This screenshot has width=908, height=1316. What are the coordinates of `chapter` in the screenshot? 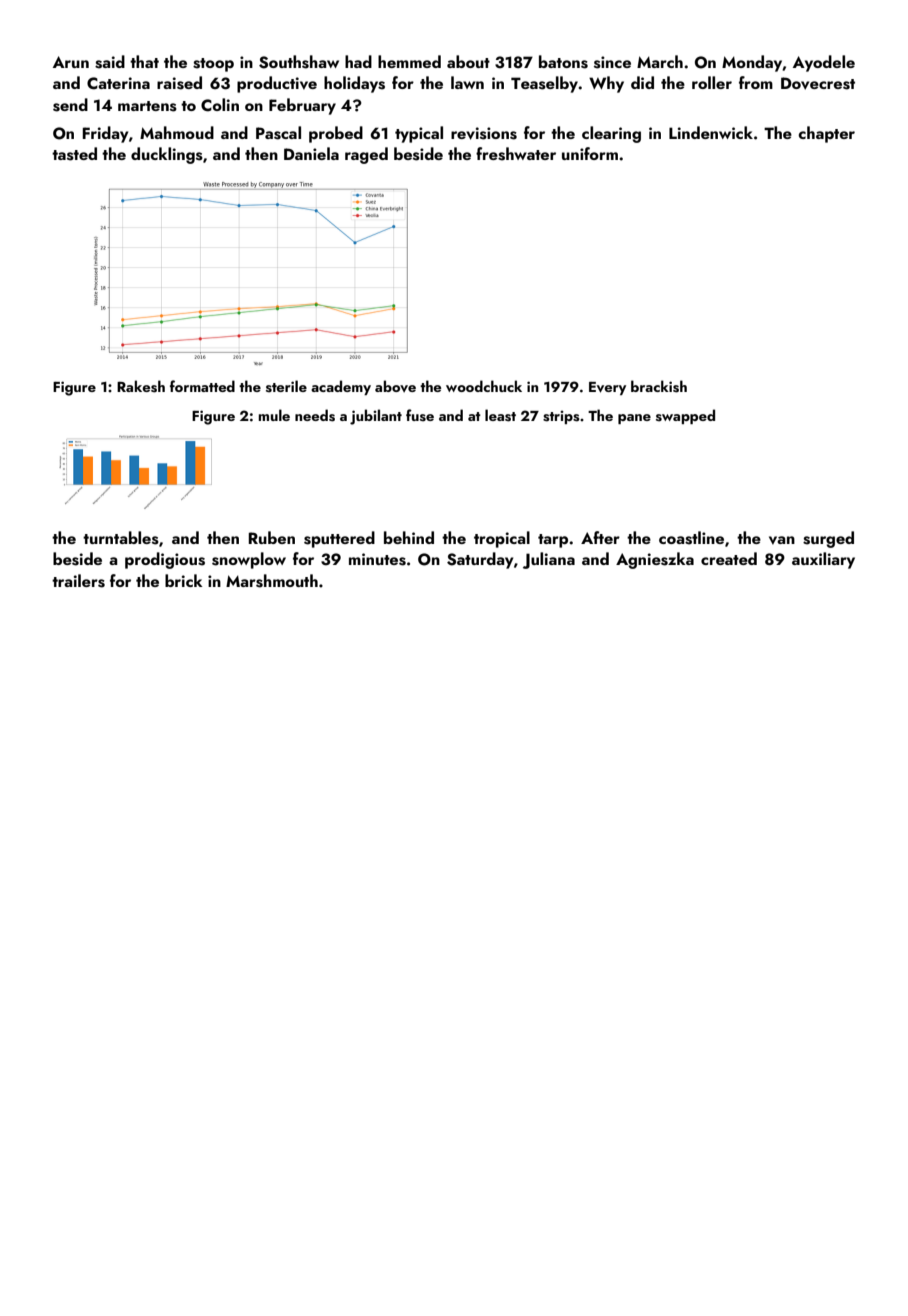 It's located at (826, 134).
